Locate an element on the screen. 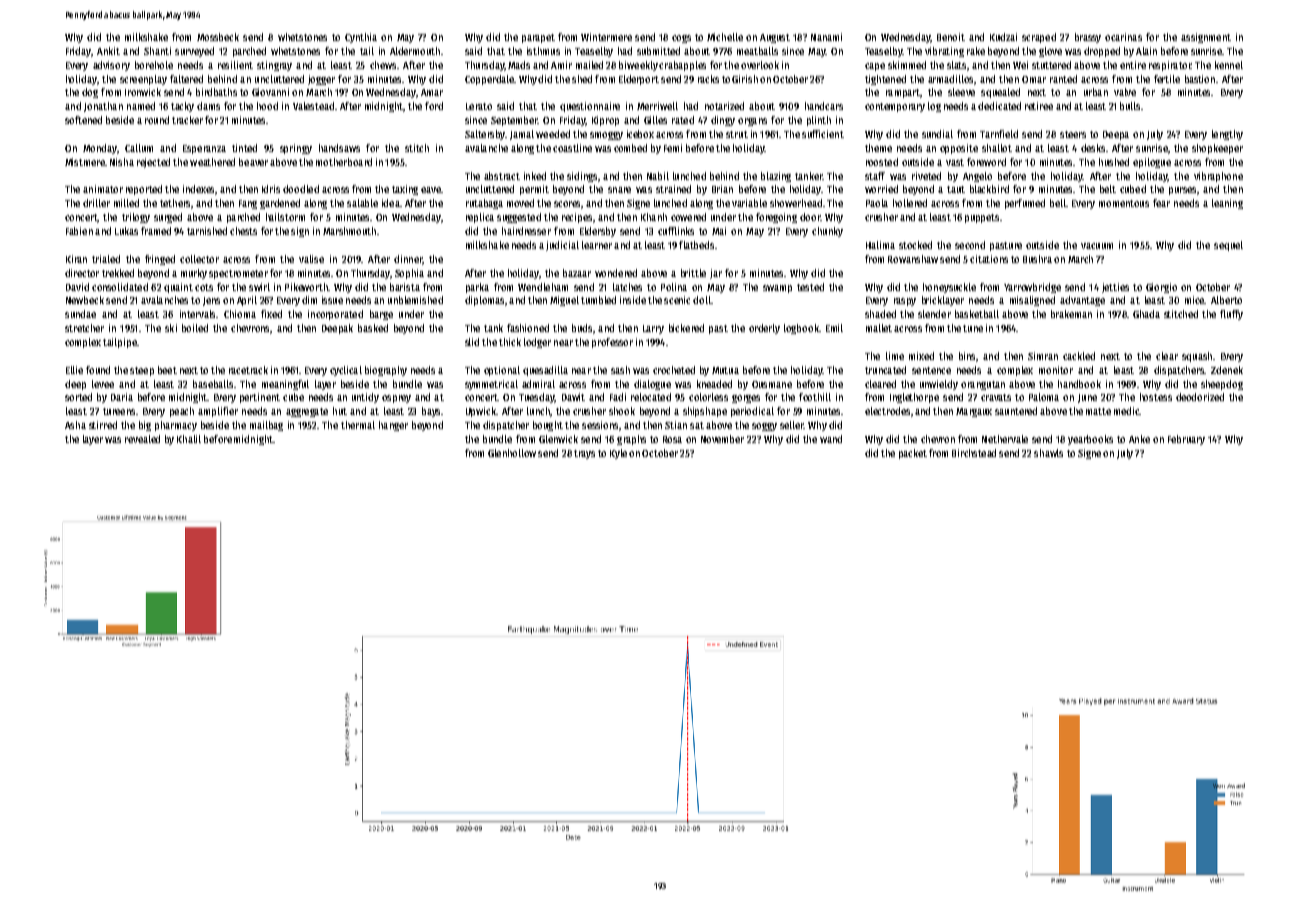 The width and height of the screenshot is (1308, 924). Fang is located at coordinates (248, 204).
